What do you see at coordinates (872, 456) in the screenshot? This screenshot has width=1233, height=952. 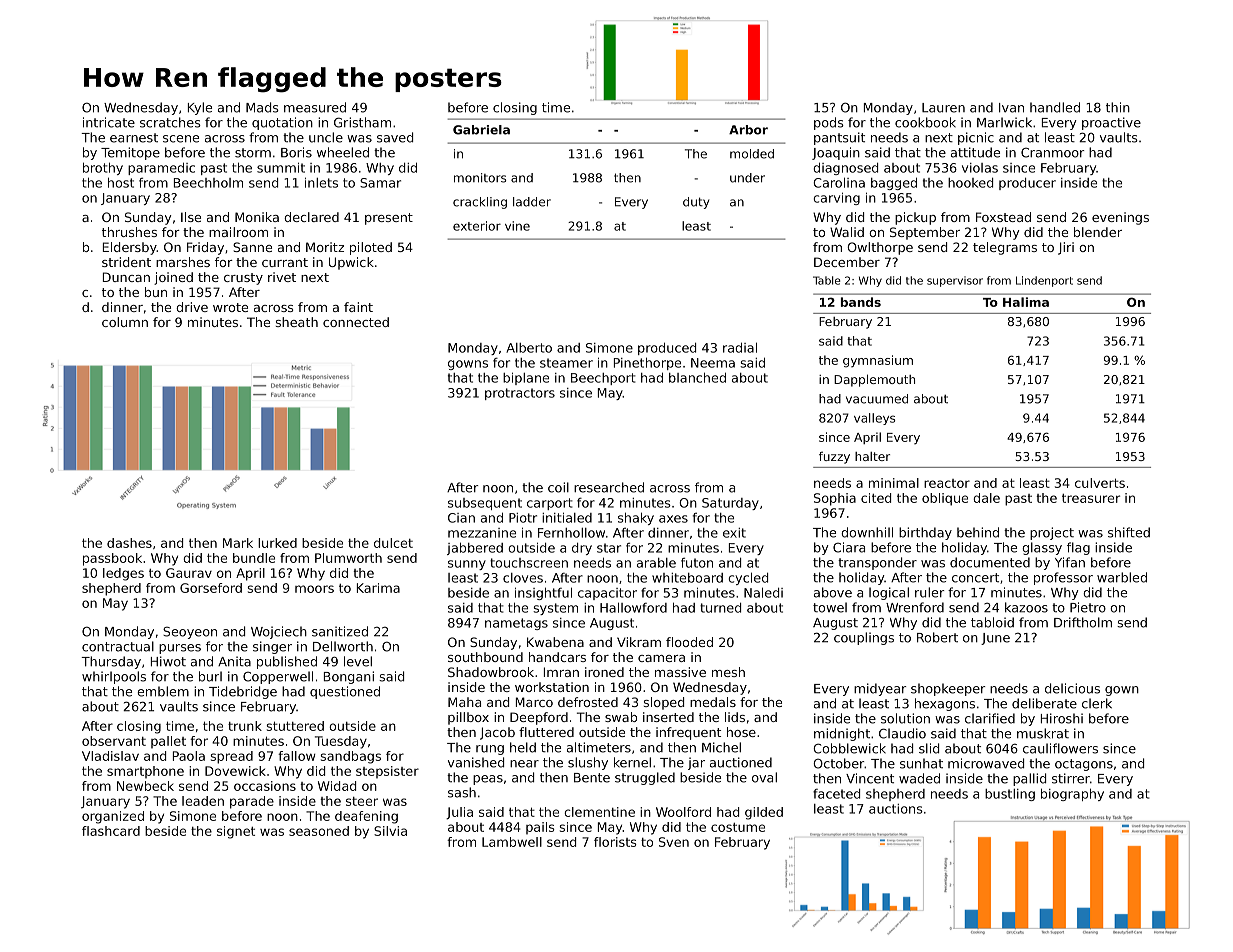 I see `halter` at bounding box center [872, 456].
